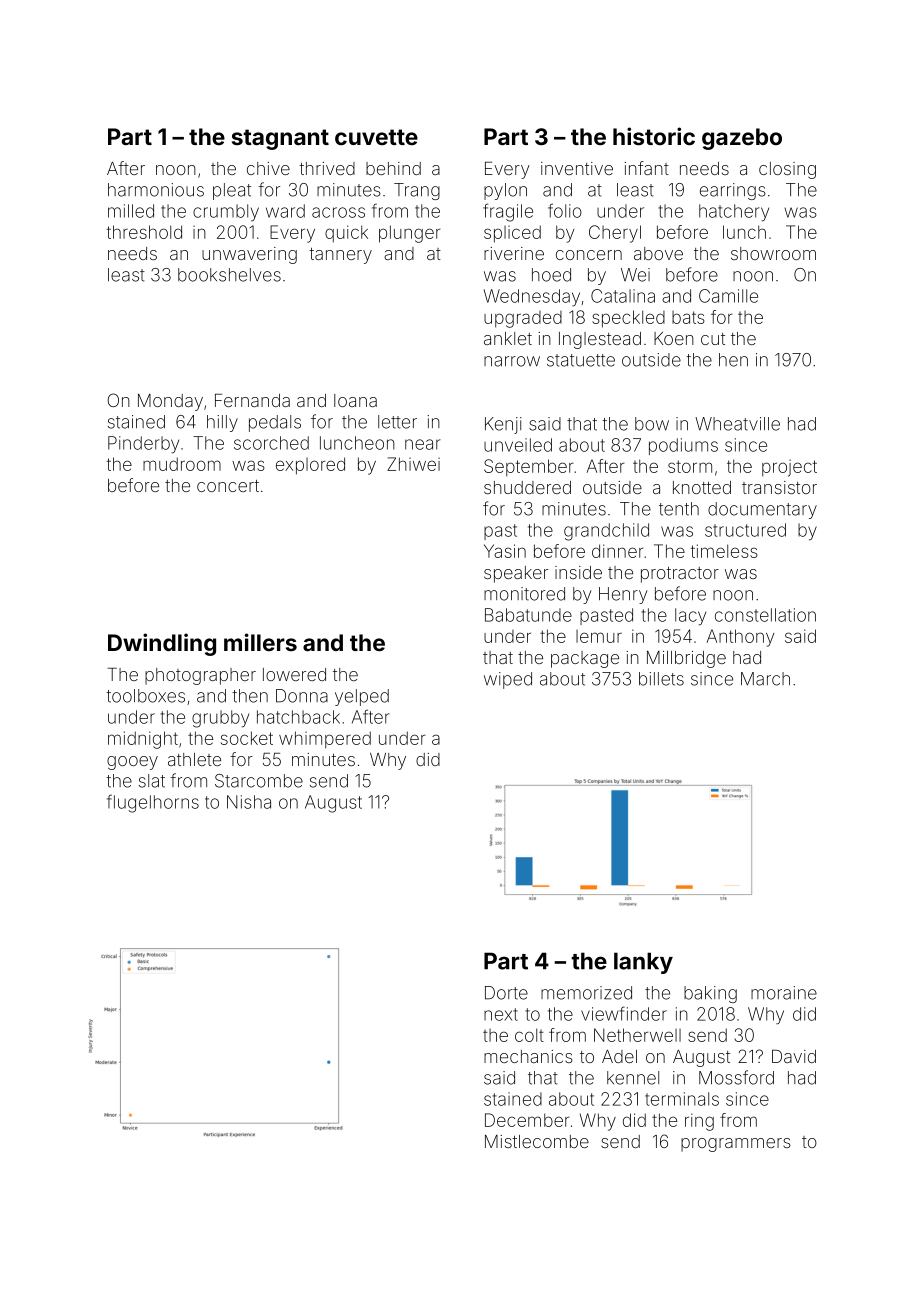  Describe the element at coordinates (661, 679) in the screenshot. I see `billets` at that location.
